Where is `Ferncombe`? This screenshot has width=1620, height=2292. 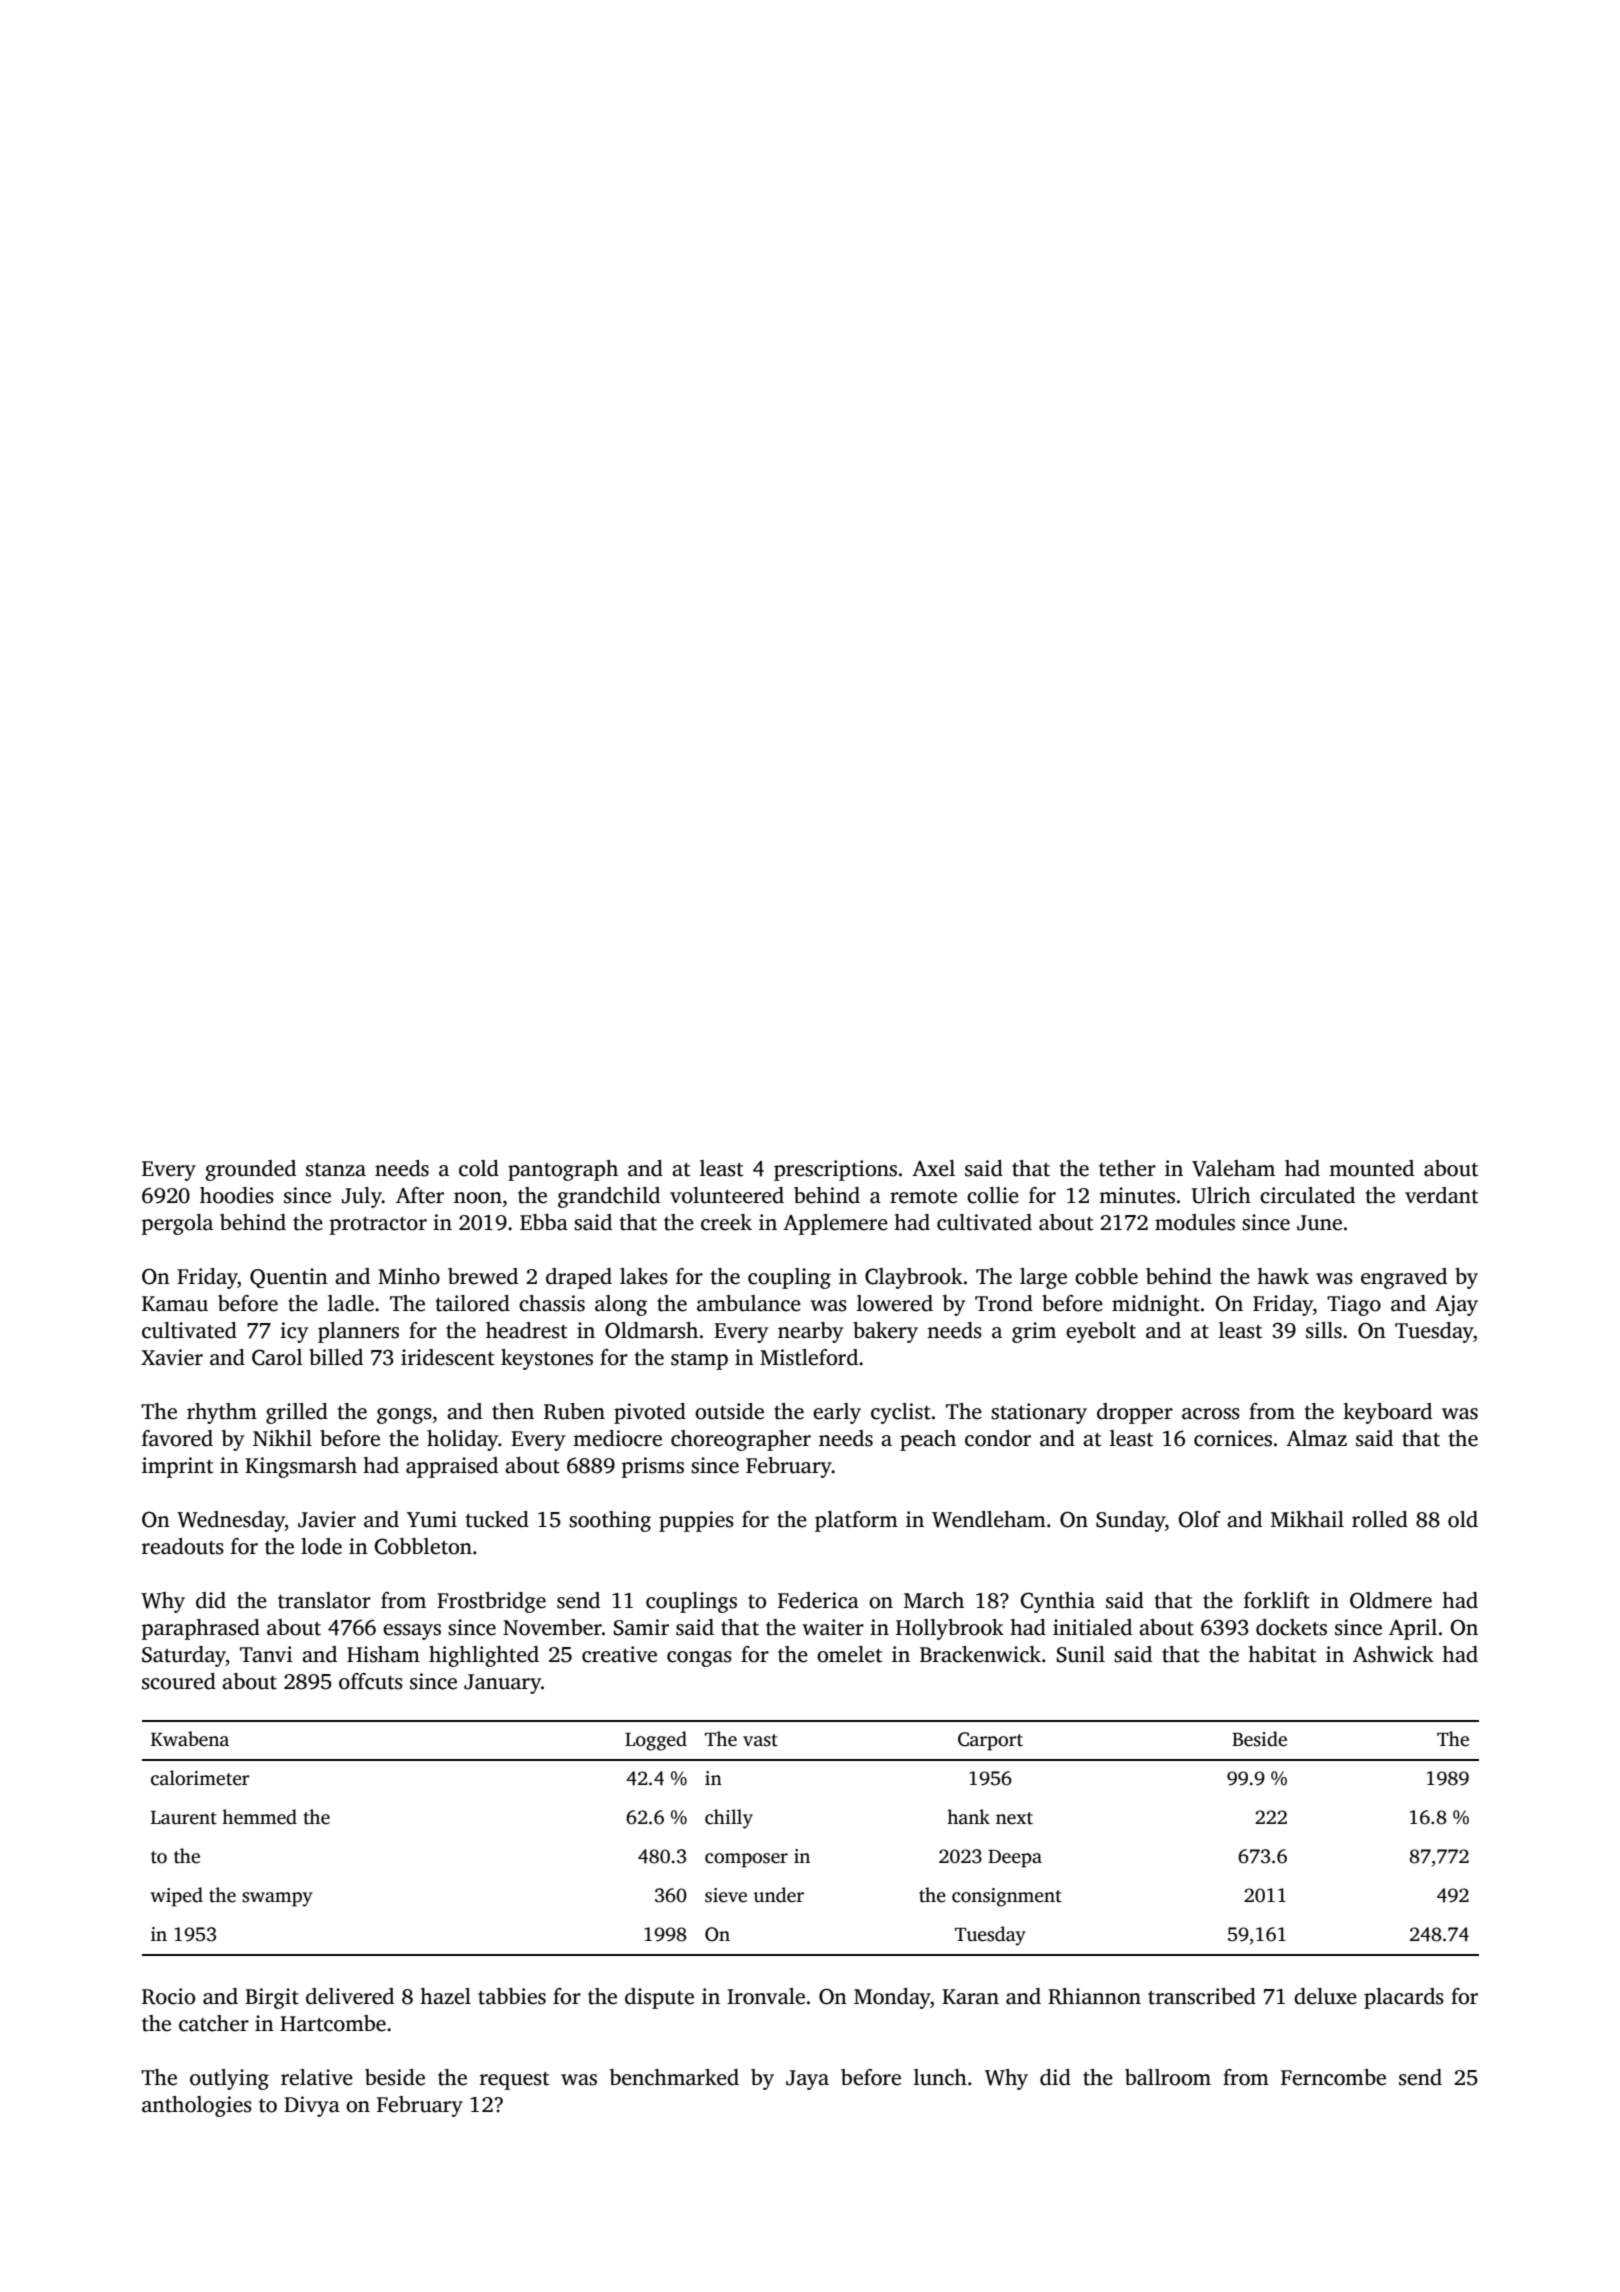
Ferncombe is located at coordinates (1333, 2077).
